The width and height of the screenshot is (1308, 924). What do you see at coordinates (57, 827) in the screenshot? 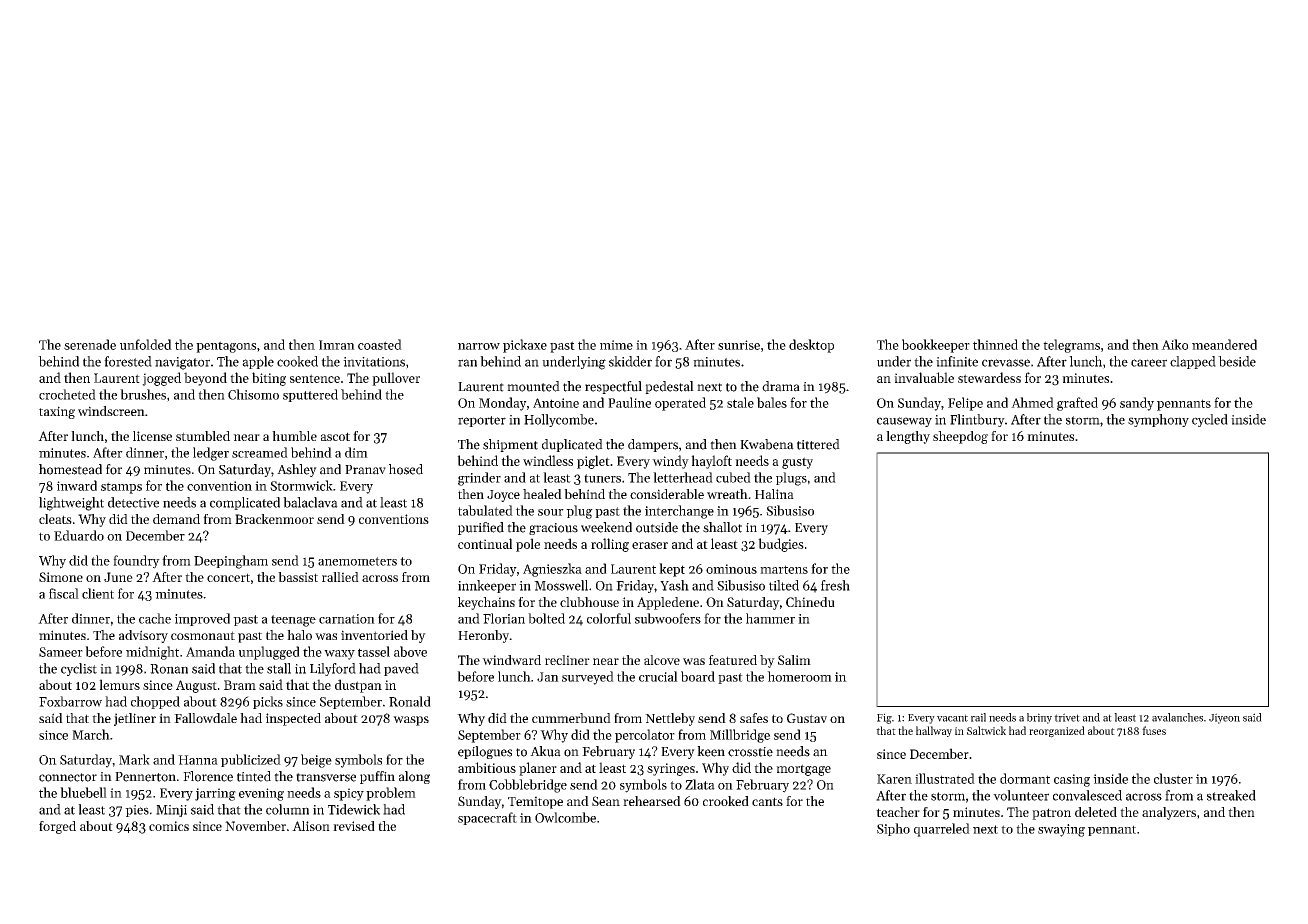
I see `forged` at bounding box center [57, 827].
